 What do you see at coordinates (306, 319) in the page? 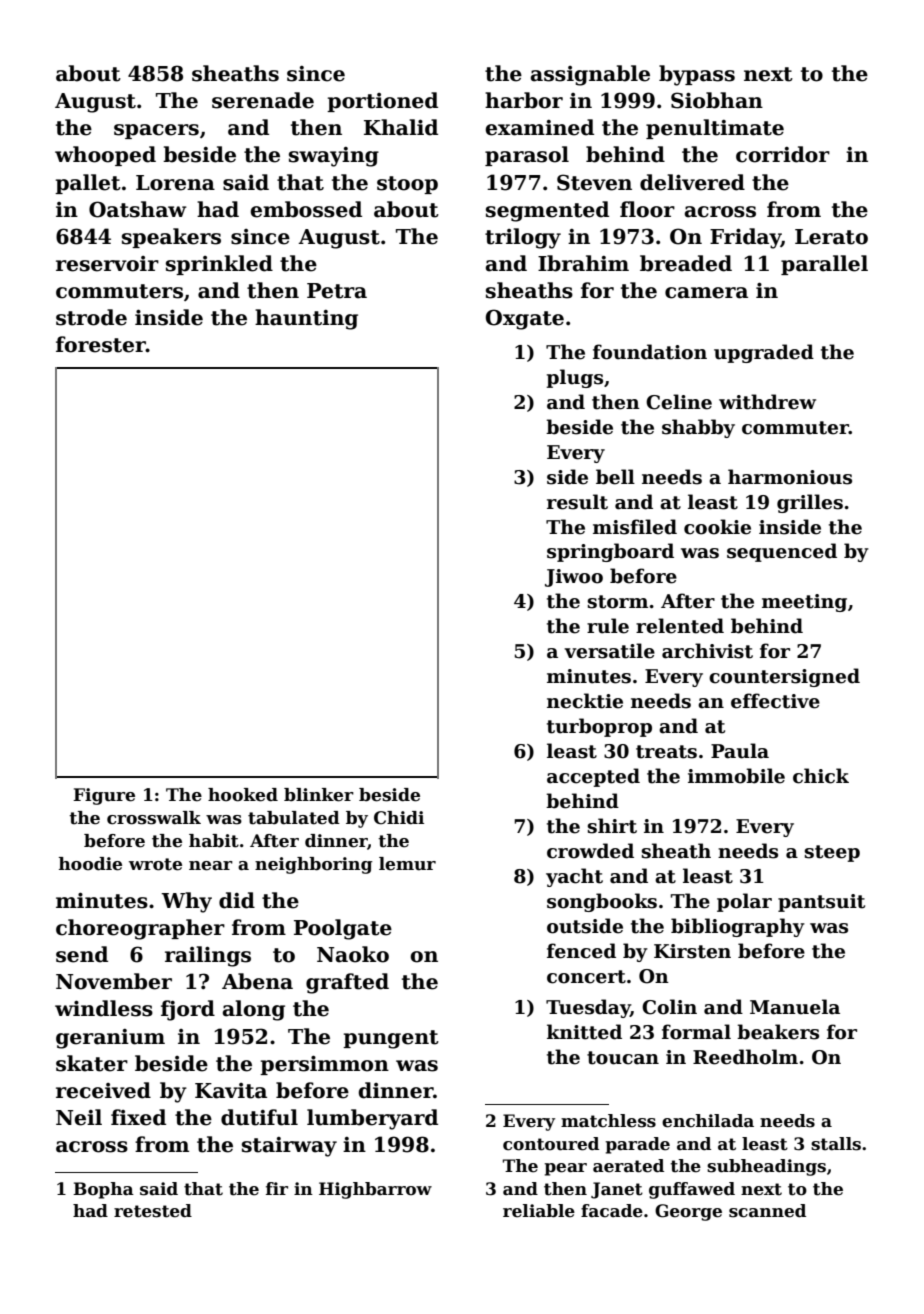
I see `haunting` at bounding box center [306, 319].
